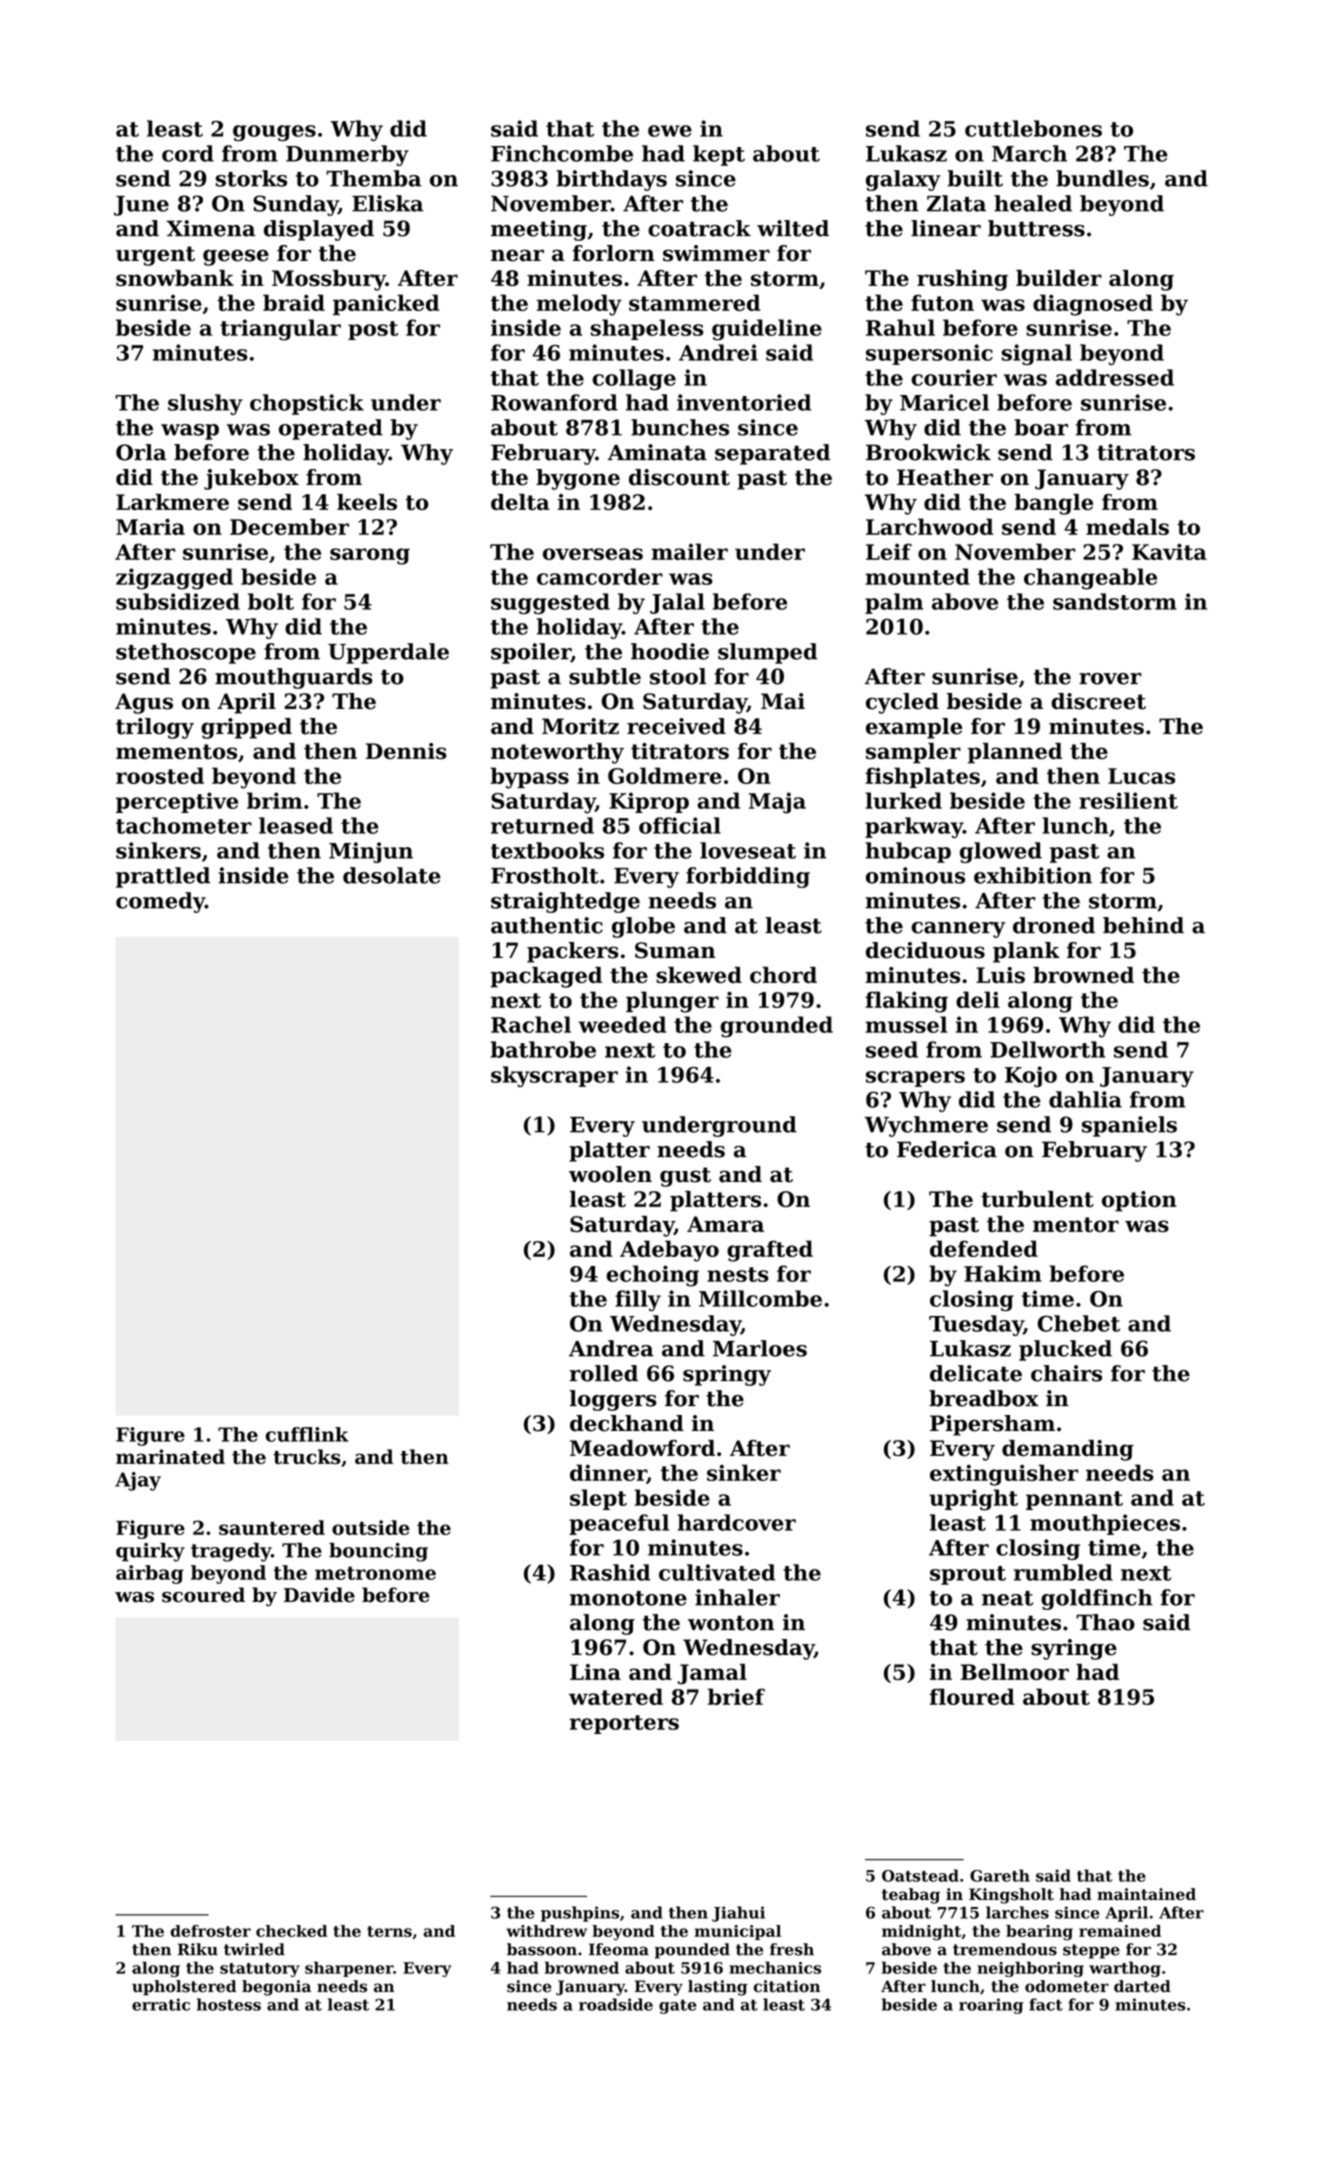 This image has width=1324, height=2181. What do you see at coordinates (229, 2004) in the image?
I see `hostess` at bounding box center [229, 2004].
